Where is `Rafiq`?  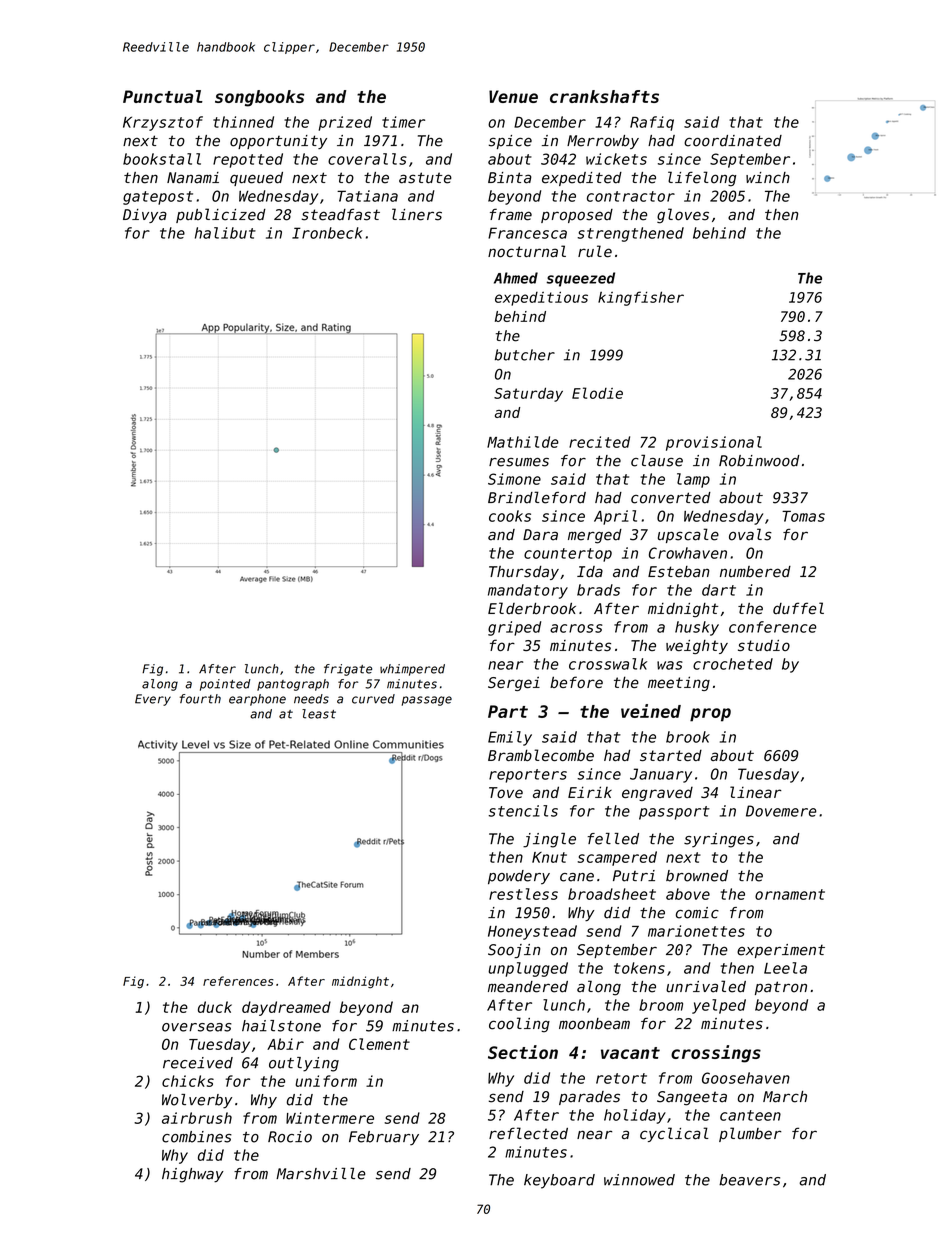 Rafiq is located at coordinates (652, 123).
